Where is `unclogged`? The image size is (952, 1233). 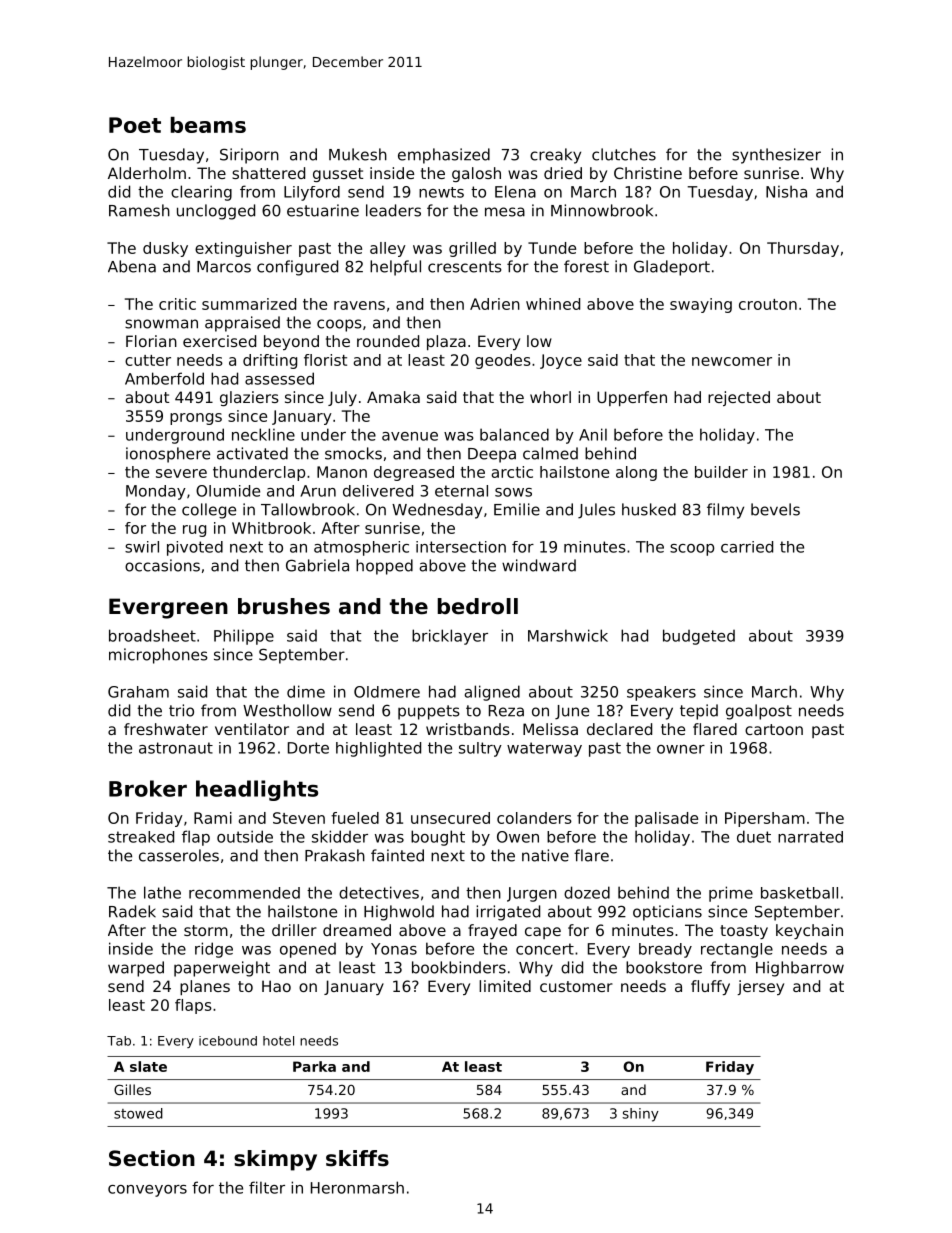 unclogged is located at coordinates (216, 212).
